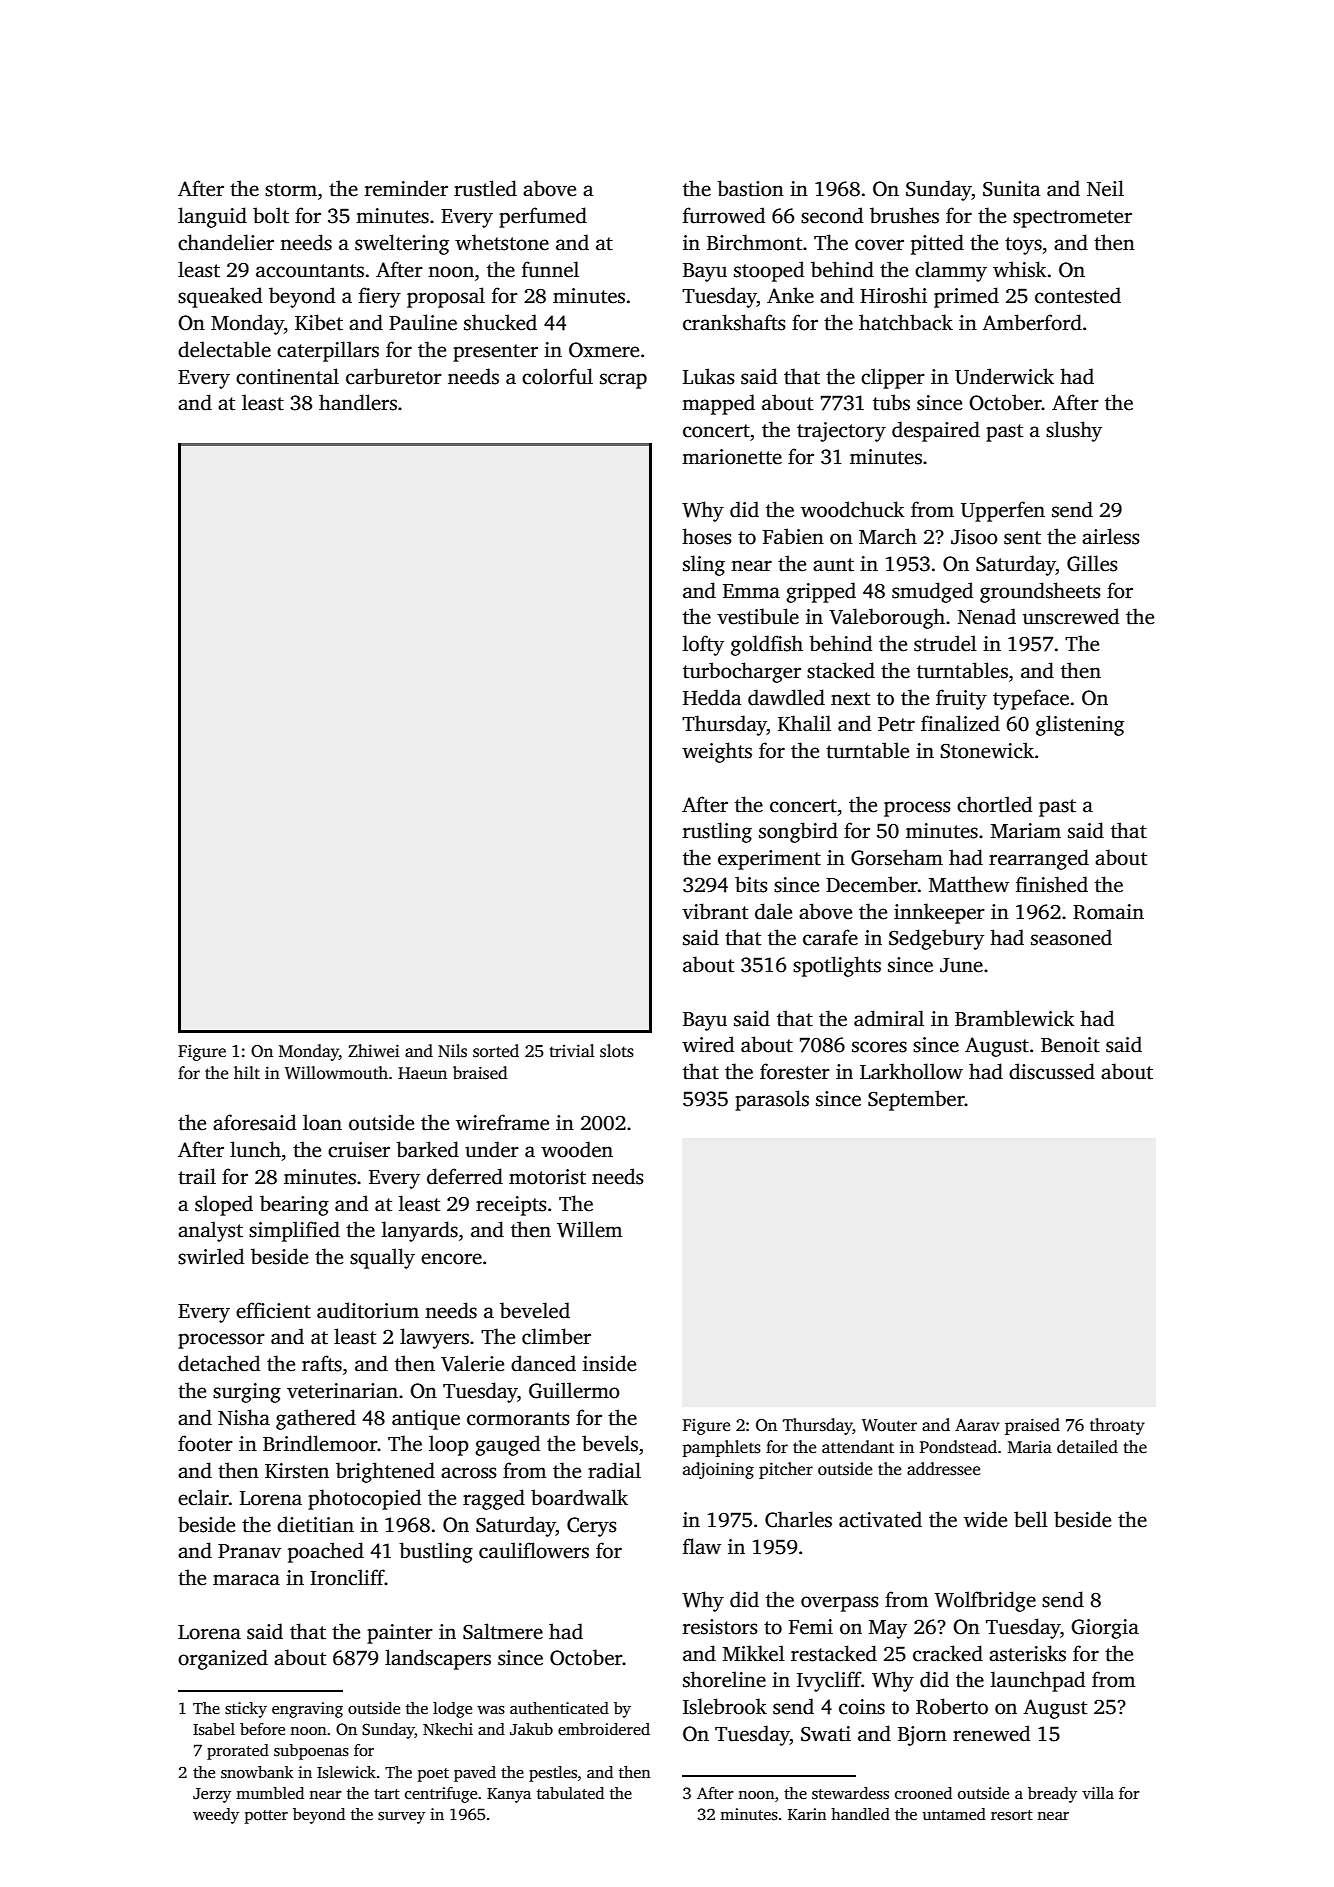  What do you see at coordinates (772, 1100) in the document?
I see `parasols` at bounding box center [772, 1100].
